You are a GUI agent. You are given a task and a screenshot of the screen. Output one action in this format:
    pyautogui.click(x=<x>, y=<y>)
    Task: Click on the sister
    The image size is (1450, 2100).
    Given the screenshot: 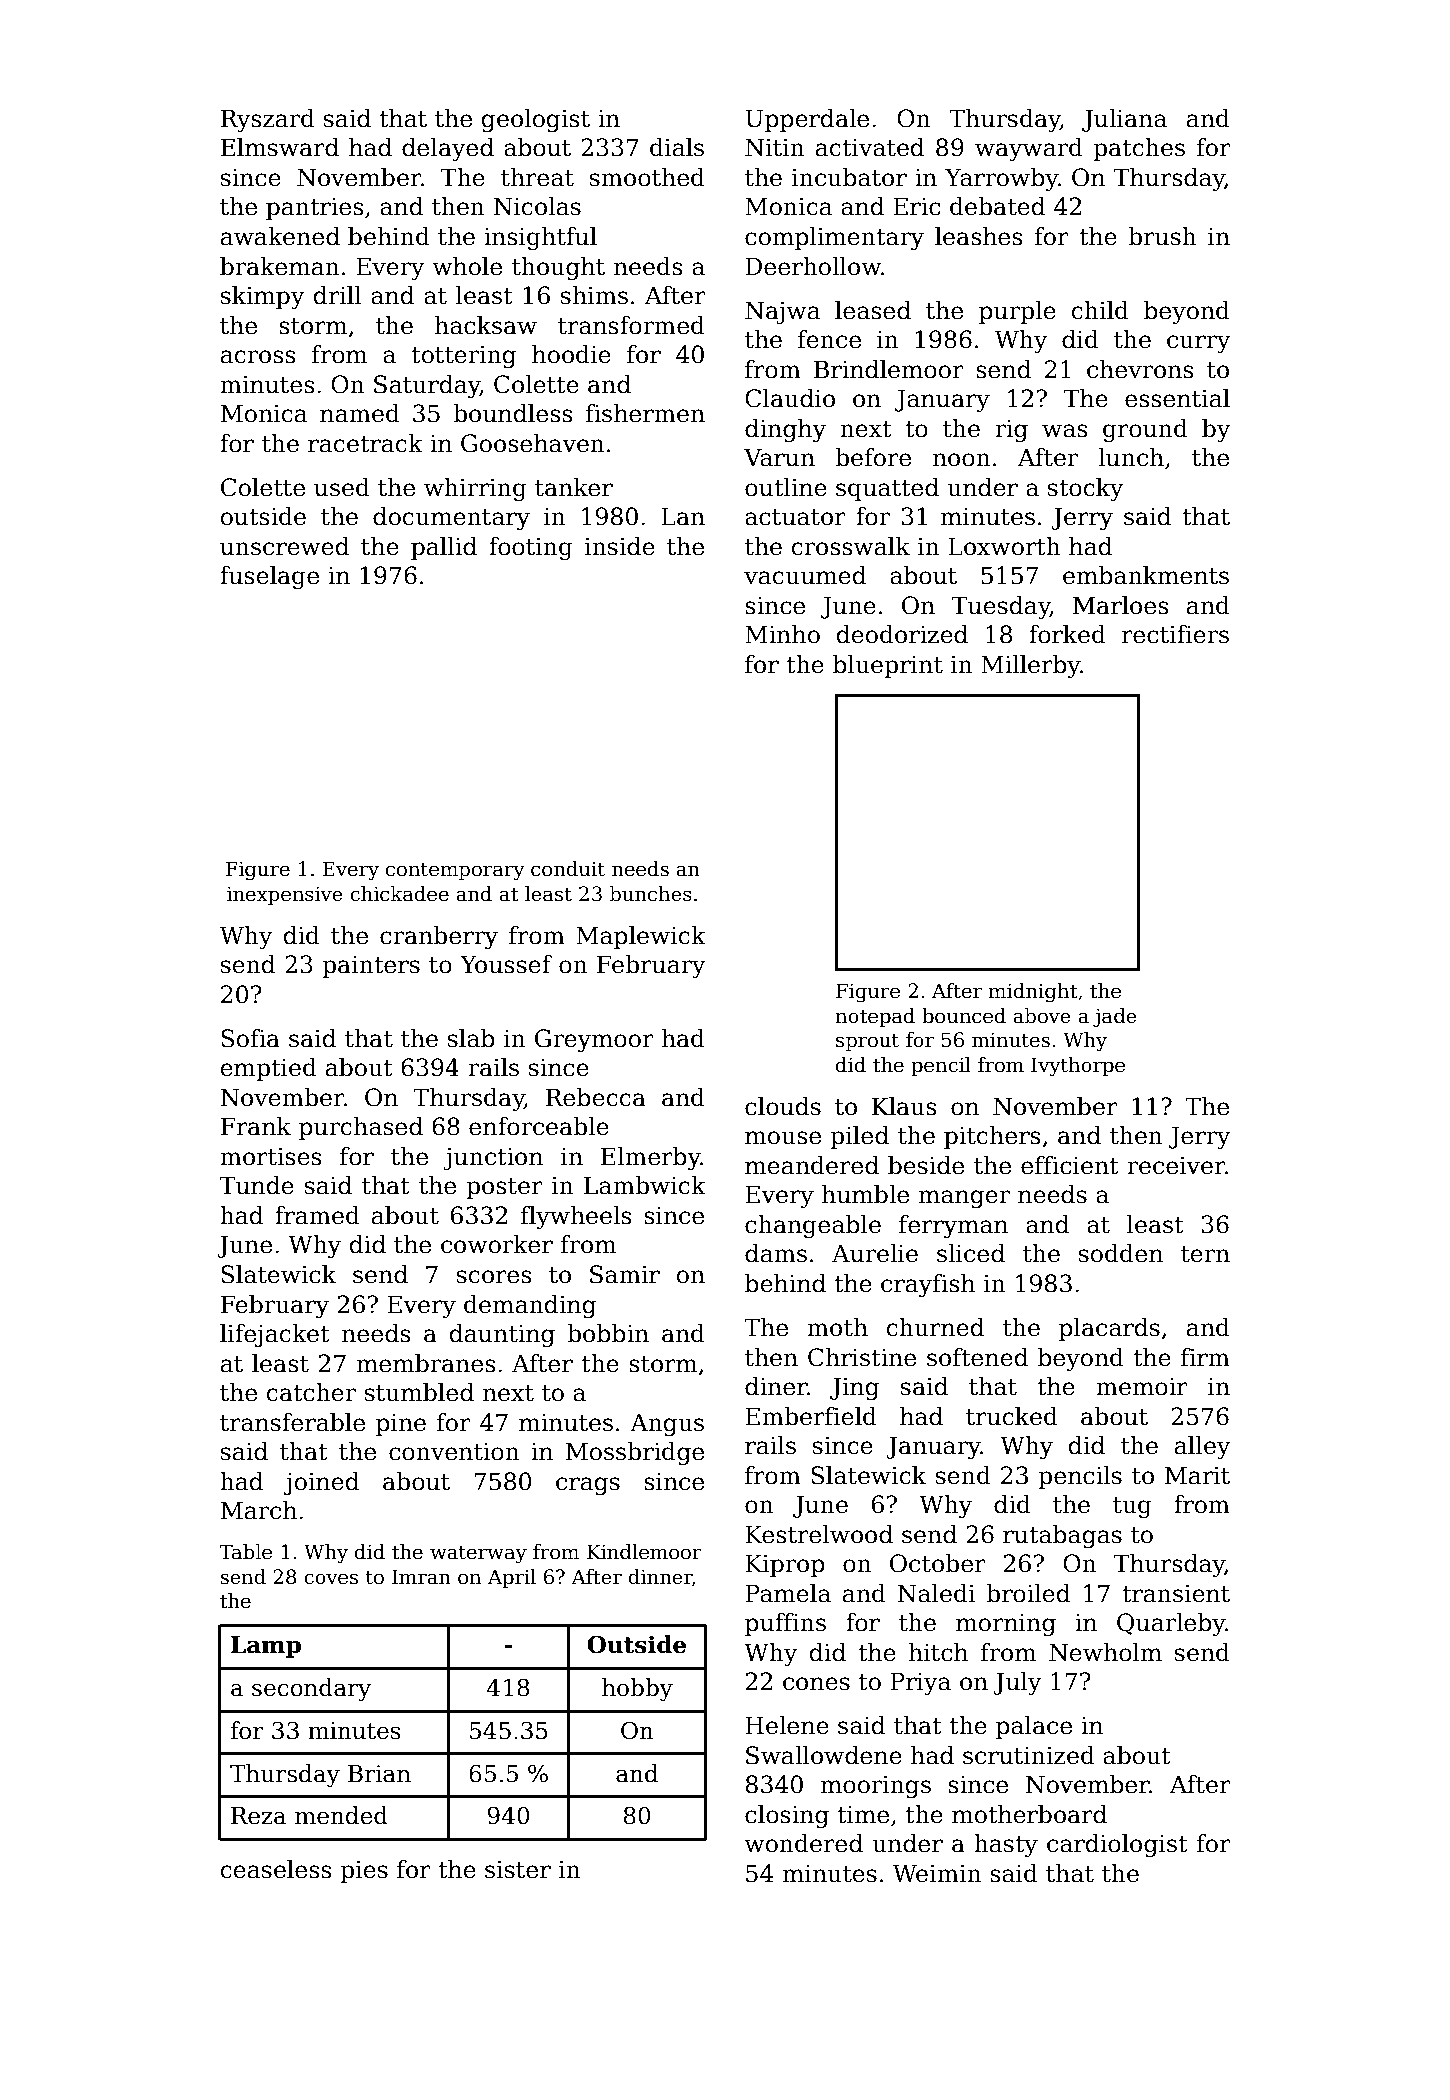 What is the action you would take?
    pyautogui.click(x=518, y=1869)
